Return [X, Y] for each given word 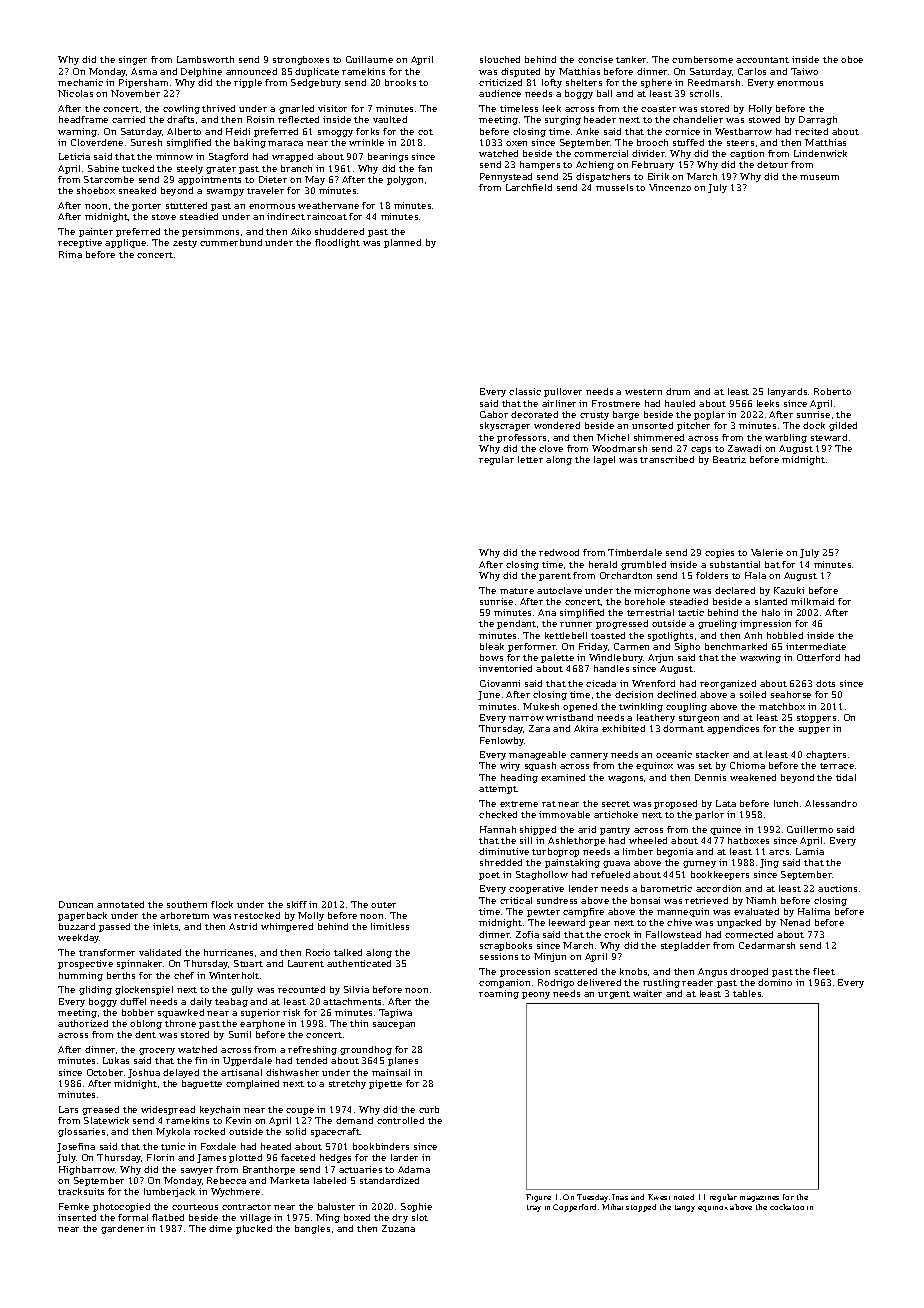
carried [128, 119]
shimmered [659, 437]
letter [530, 459]
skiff [297, 904]
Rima [70, 254]
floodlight [337, 243]
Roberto [832, 391]
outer [383, 905]
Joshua [144, 1073]
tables [747, 993]
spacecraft [335, 1132]
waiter [647, 993]
